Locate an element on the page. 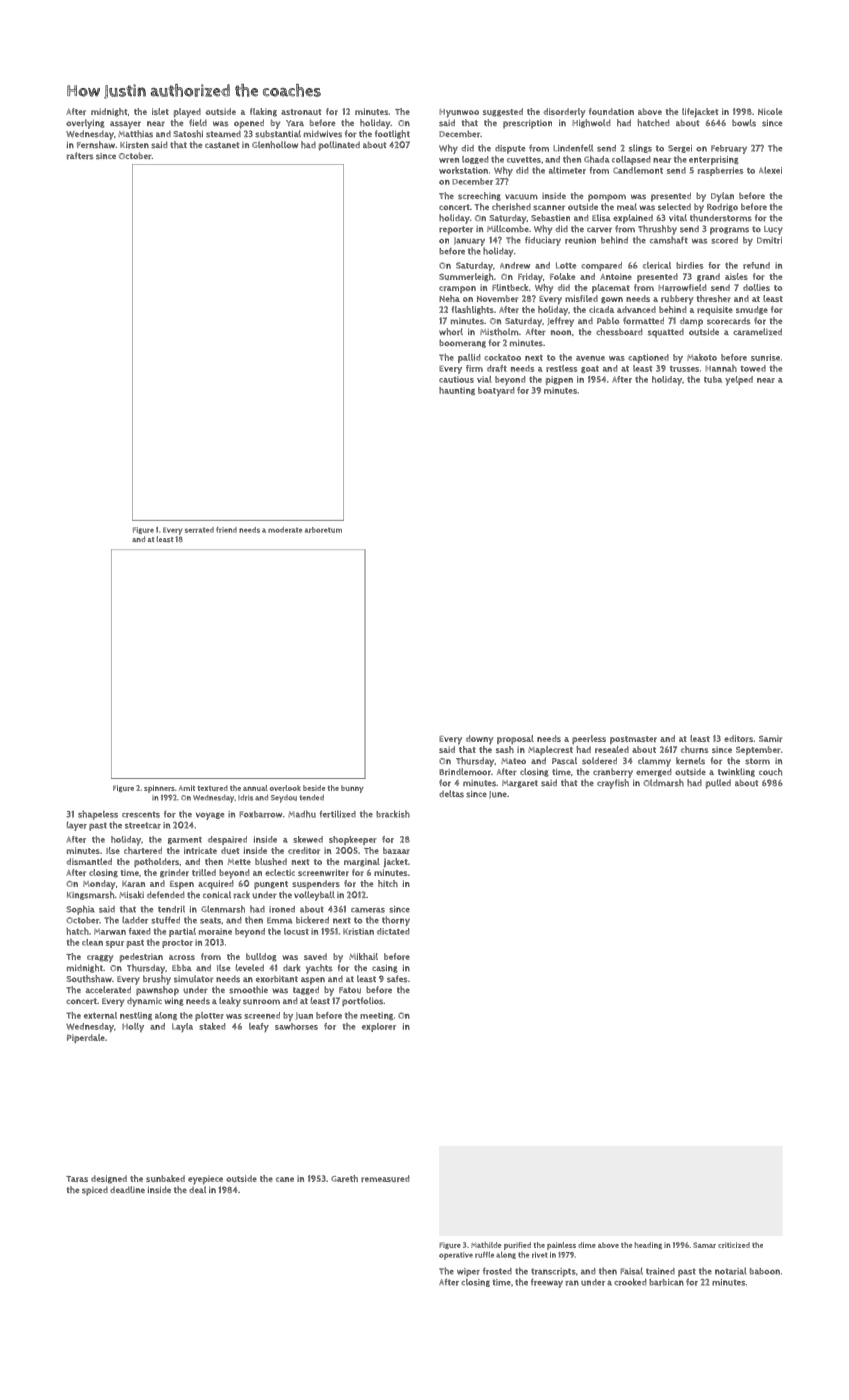 Image resolution: width=849 pixels, height=1400 pixels. Kristian is located at coordinates (358, 931).
